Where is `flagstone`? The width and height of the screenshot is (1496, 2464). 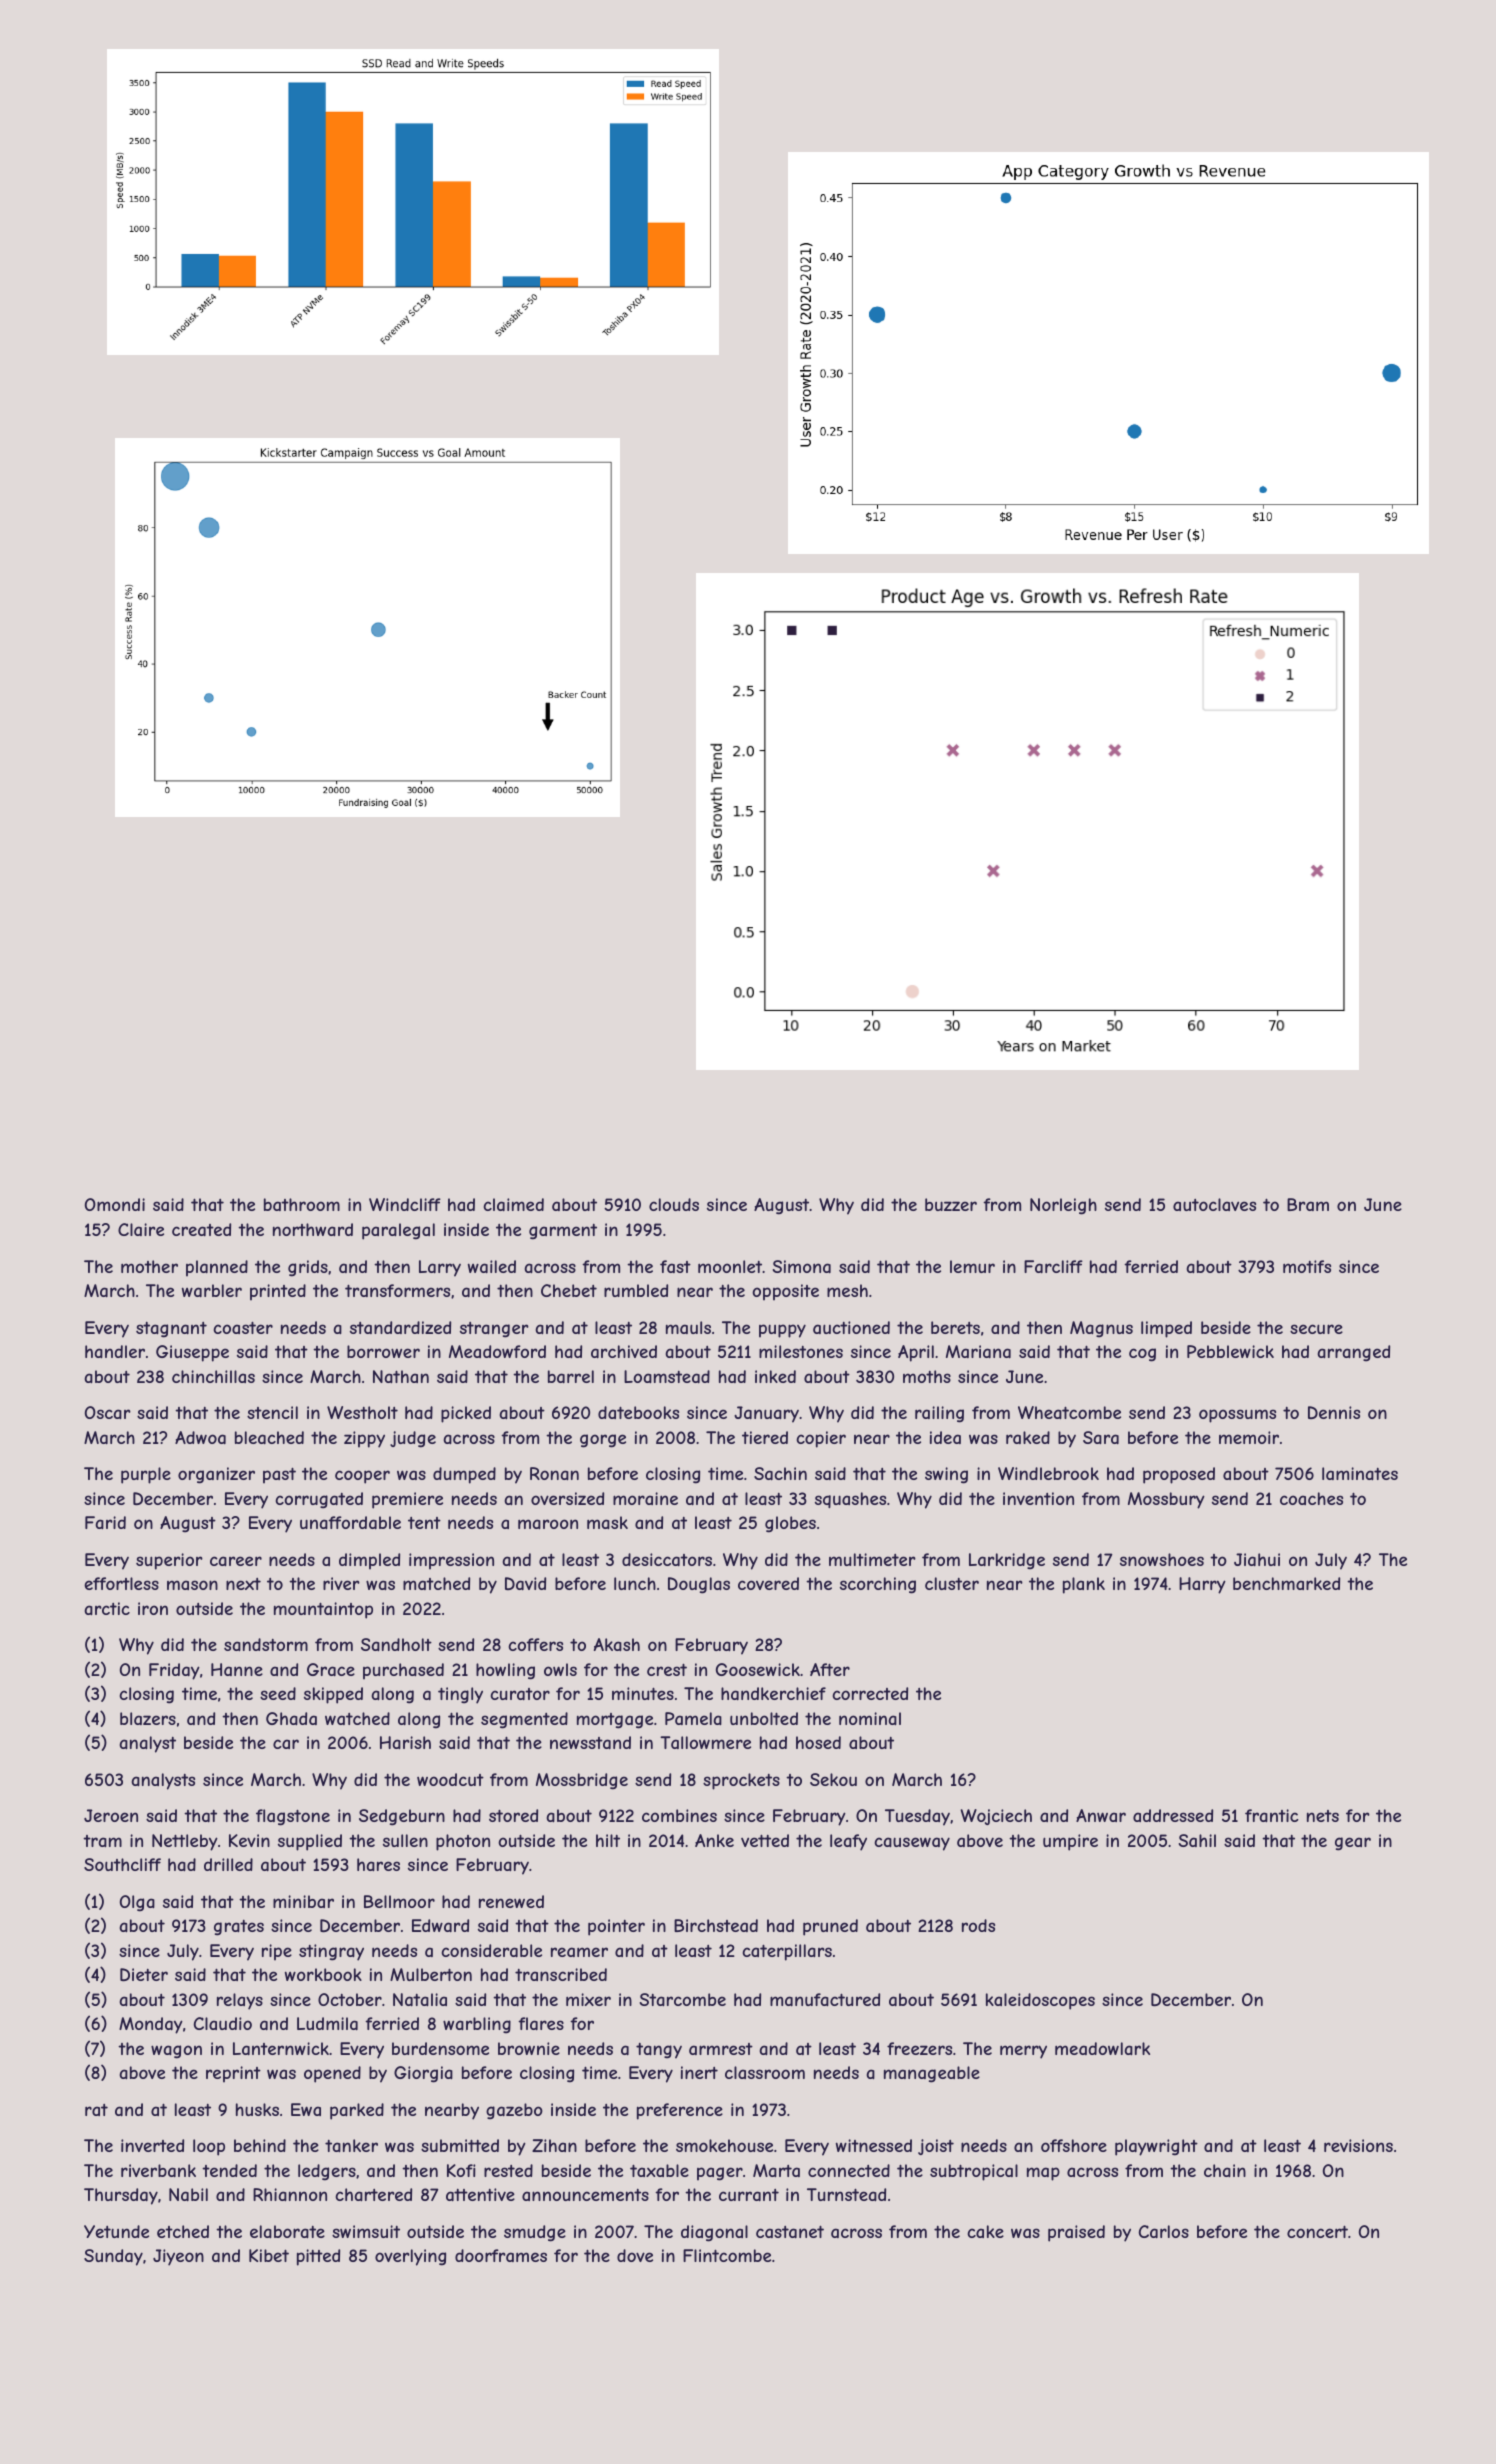 flagstone is located at coordinates (293, 1817).
